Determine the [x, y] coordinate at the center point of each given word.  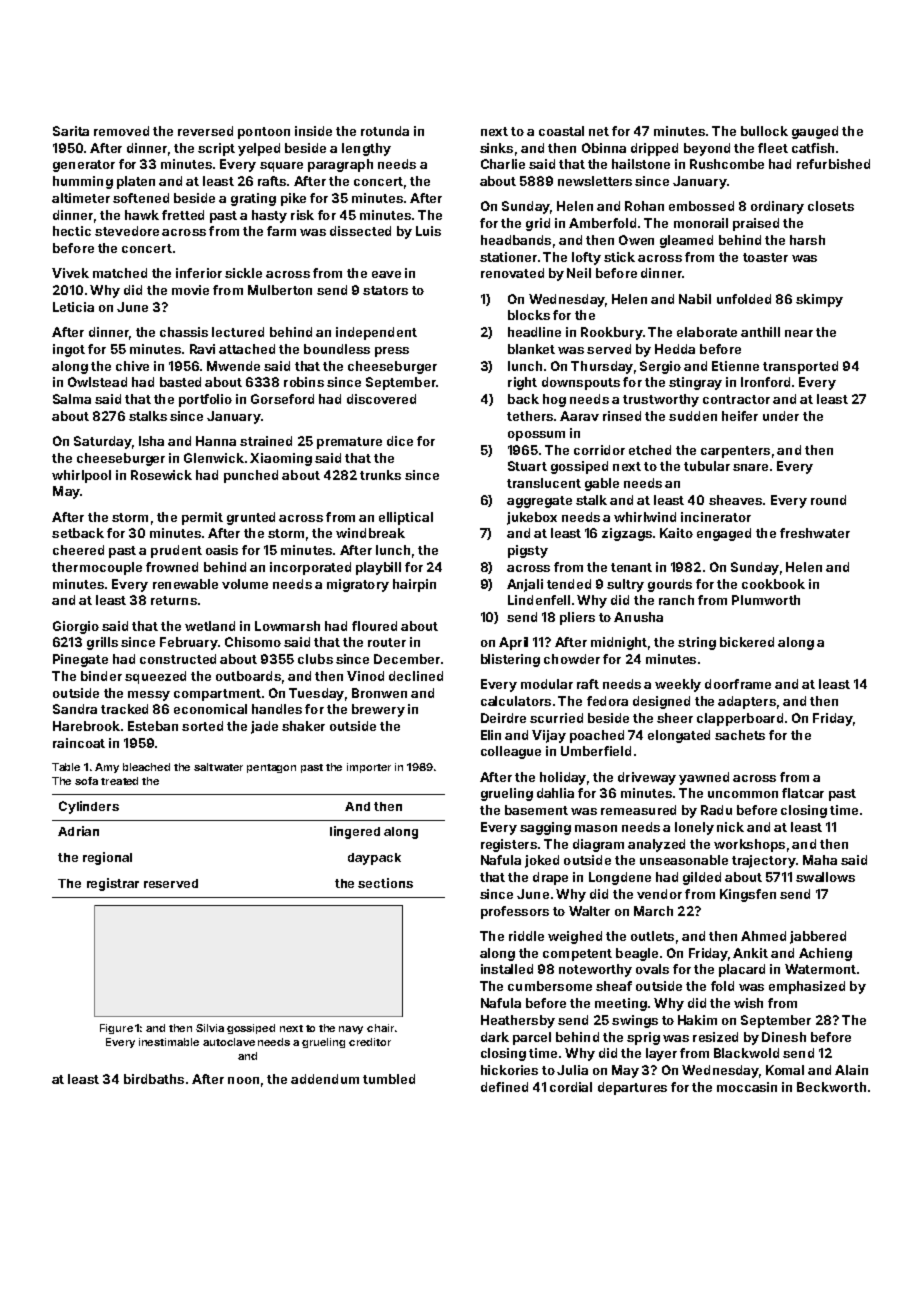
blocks [529, 315]
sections [385, 883]
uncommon [743, 794]
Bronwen [379, 693]
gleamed [686, 241]
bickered [747, 642]
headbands [516, 240]
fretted [183, 215]
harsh [807, 240]
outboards [248, 676]
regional [107, 858]
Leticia [73, 307]
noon [243, 1080]
